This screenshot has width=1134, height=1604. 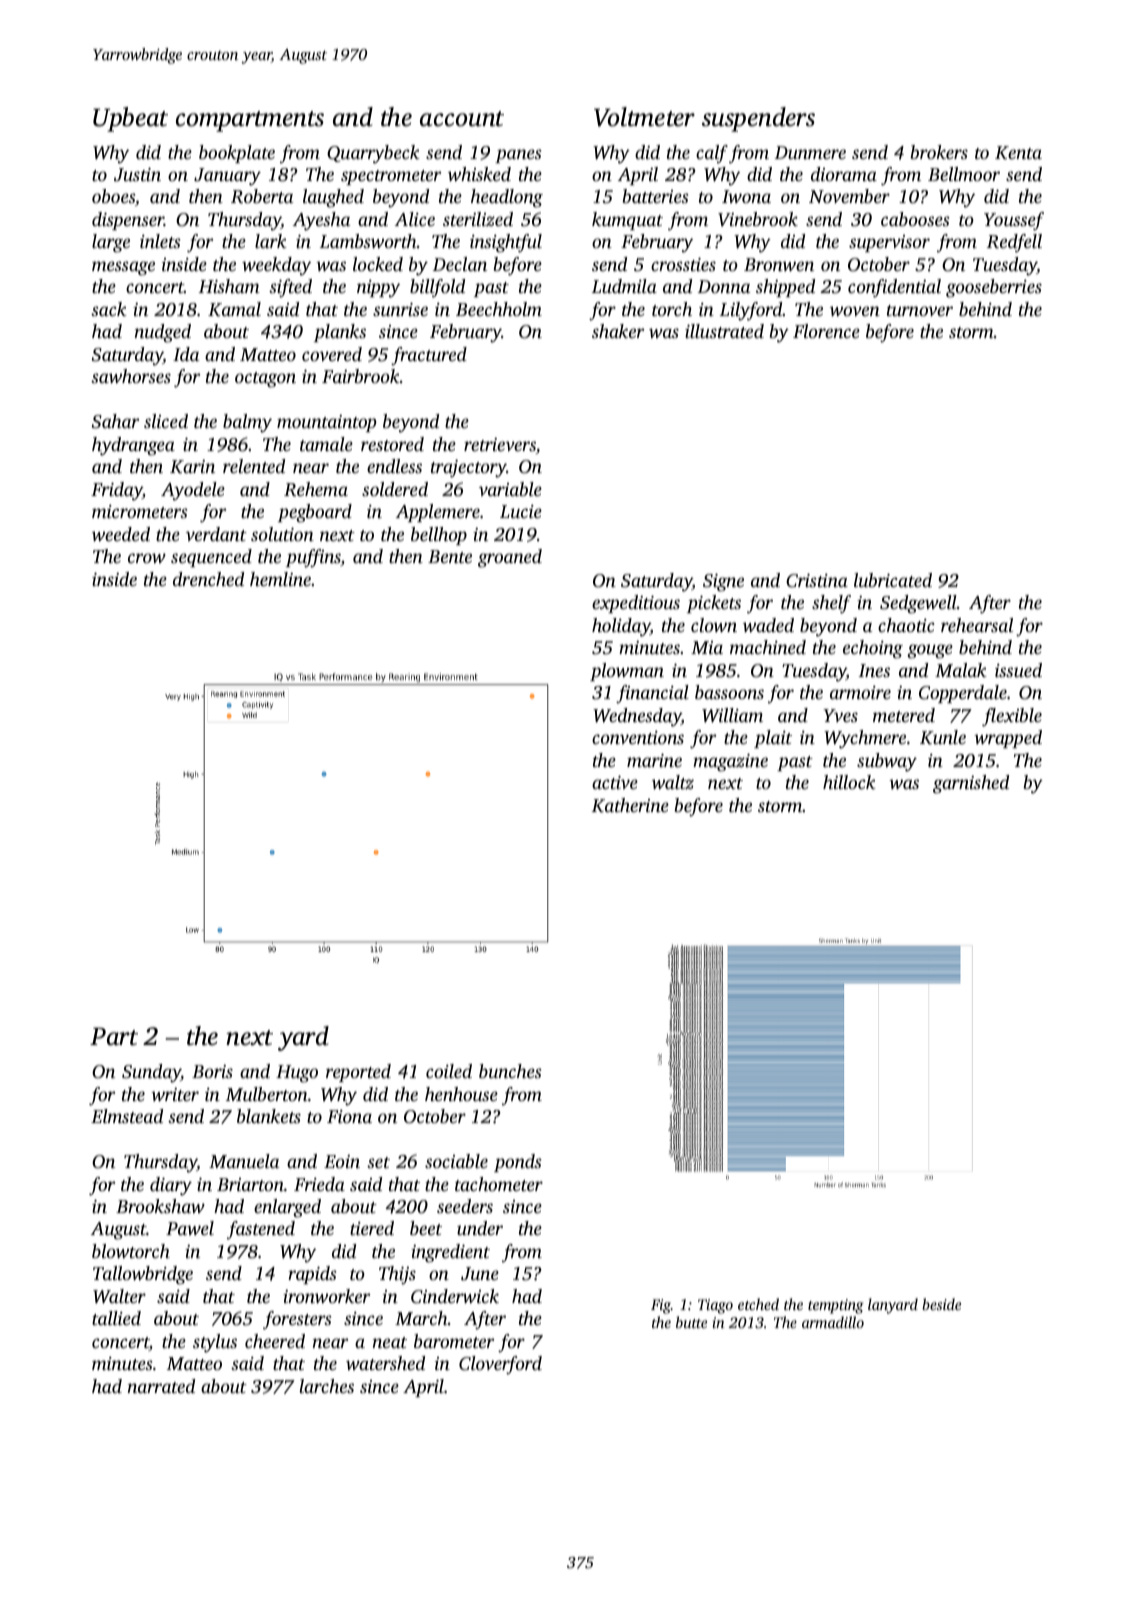 What do you see at coordinates (450, 556) in the screenshot?
I see `Bente` at bounding box center [450, 556].
